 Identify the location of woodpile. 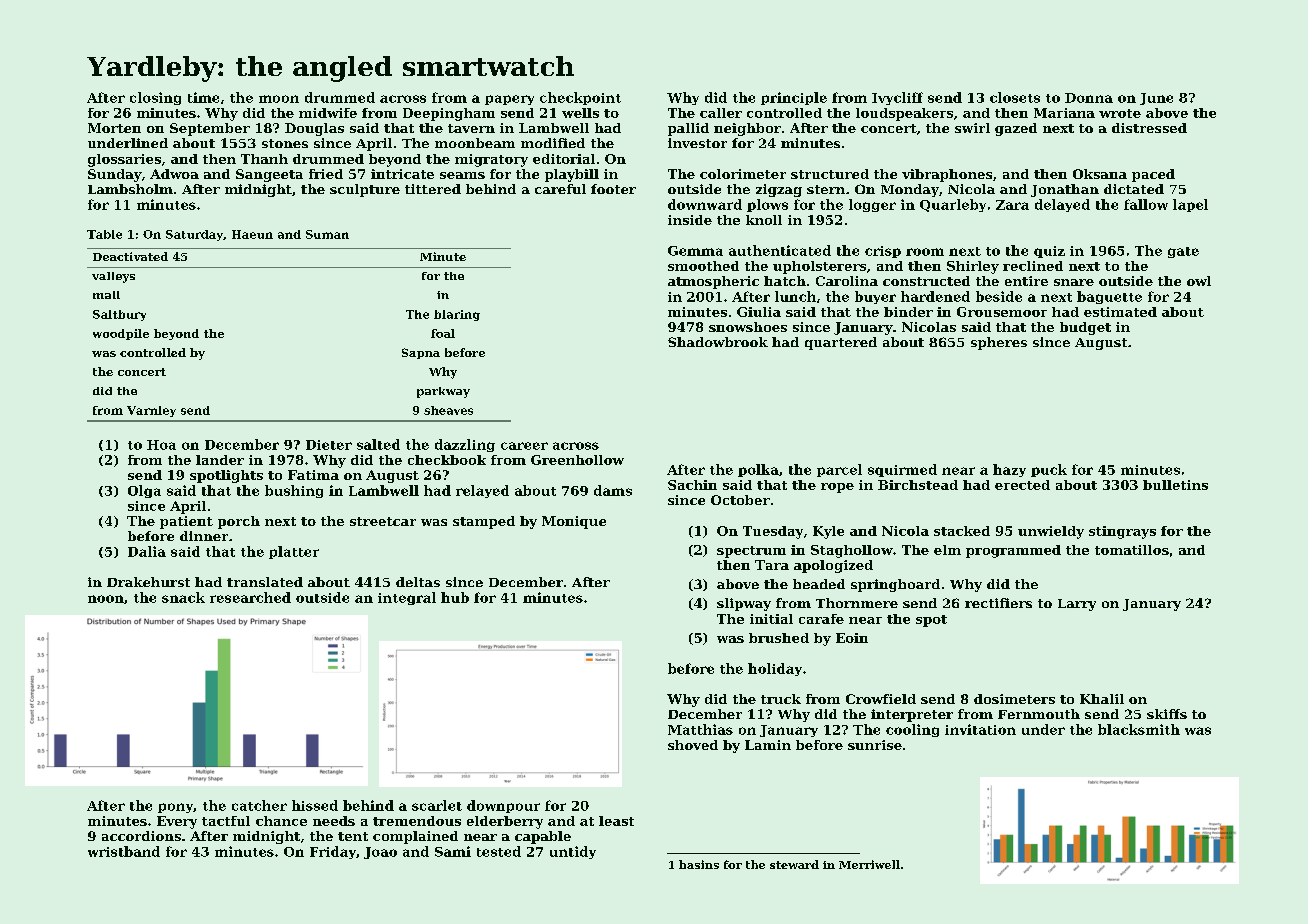
(121, 334).
